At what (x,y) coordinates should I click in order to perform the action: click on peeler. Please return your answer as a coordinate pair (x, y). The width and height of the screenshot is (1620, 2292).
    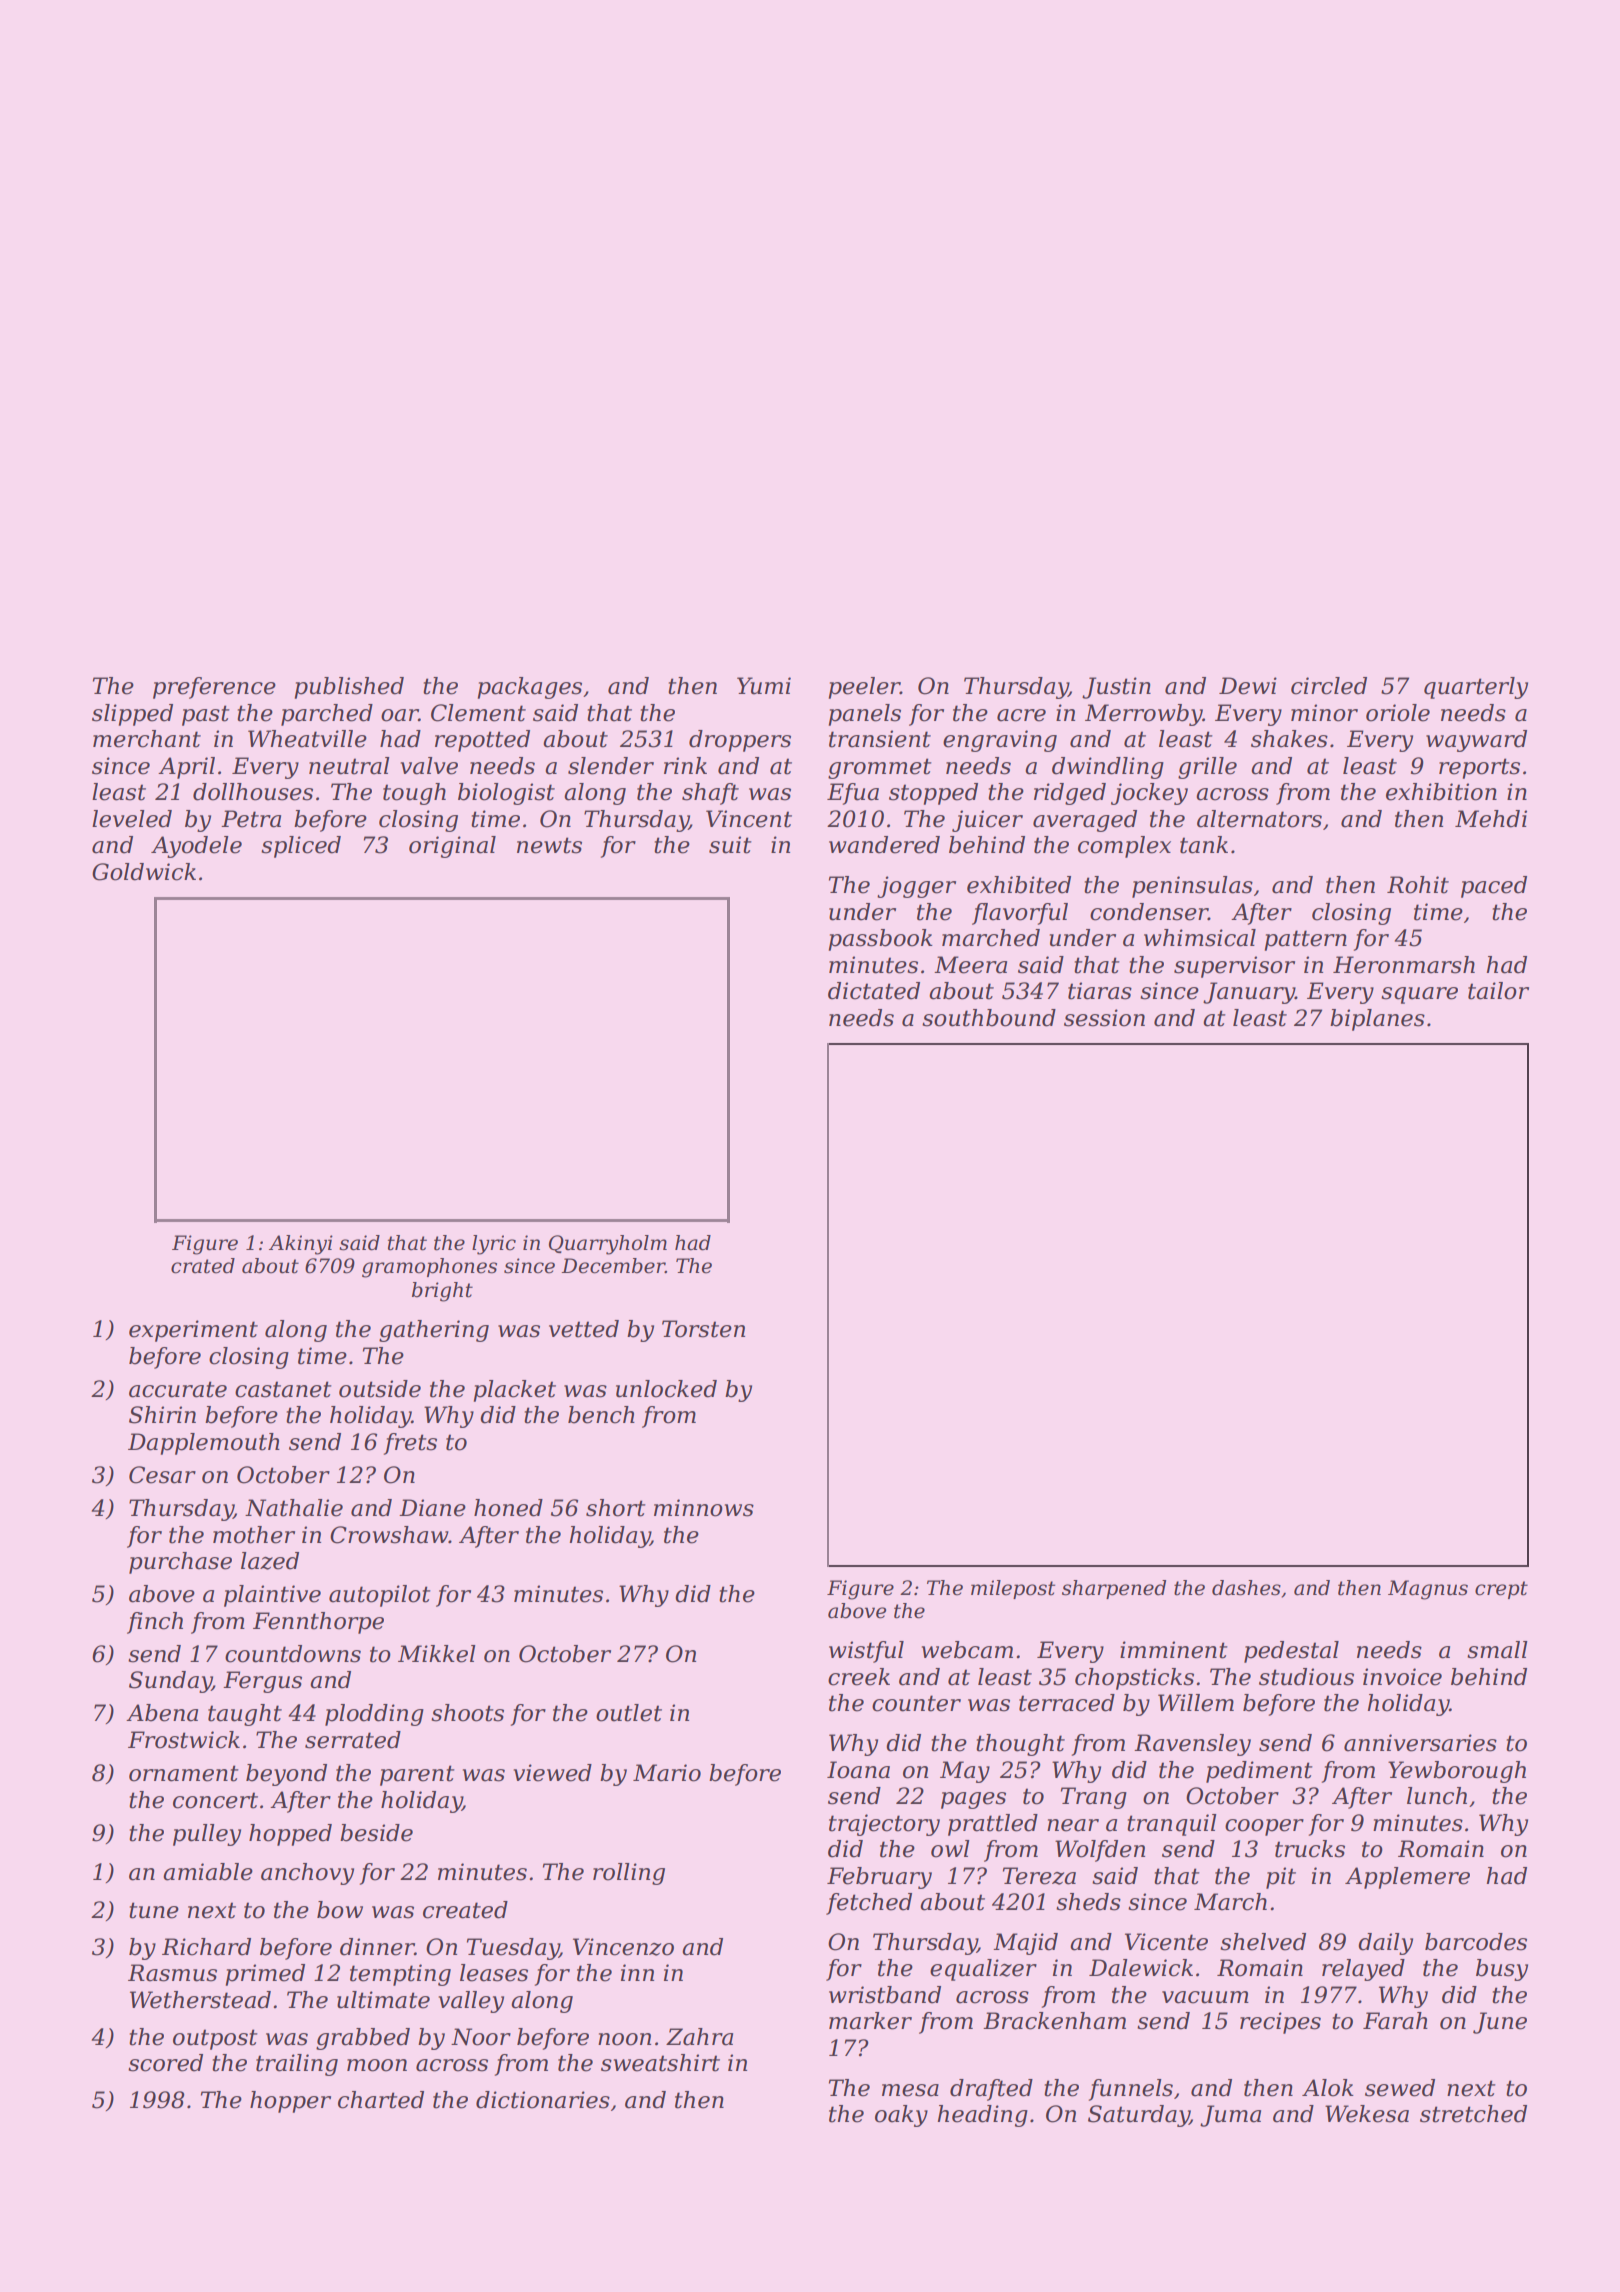
    Looking at the image, I should click on (864, 688).
